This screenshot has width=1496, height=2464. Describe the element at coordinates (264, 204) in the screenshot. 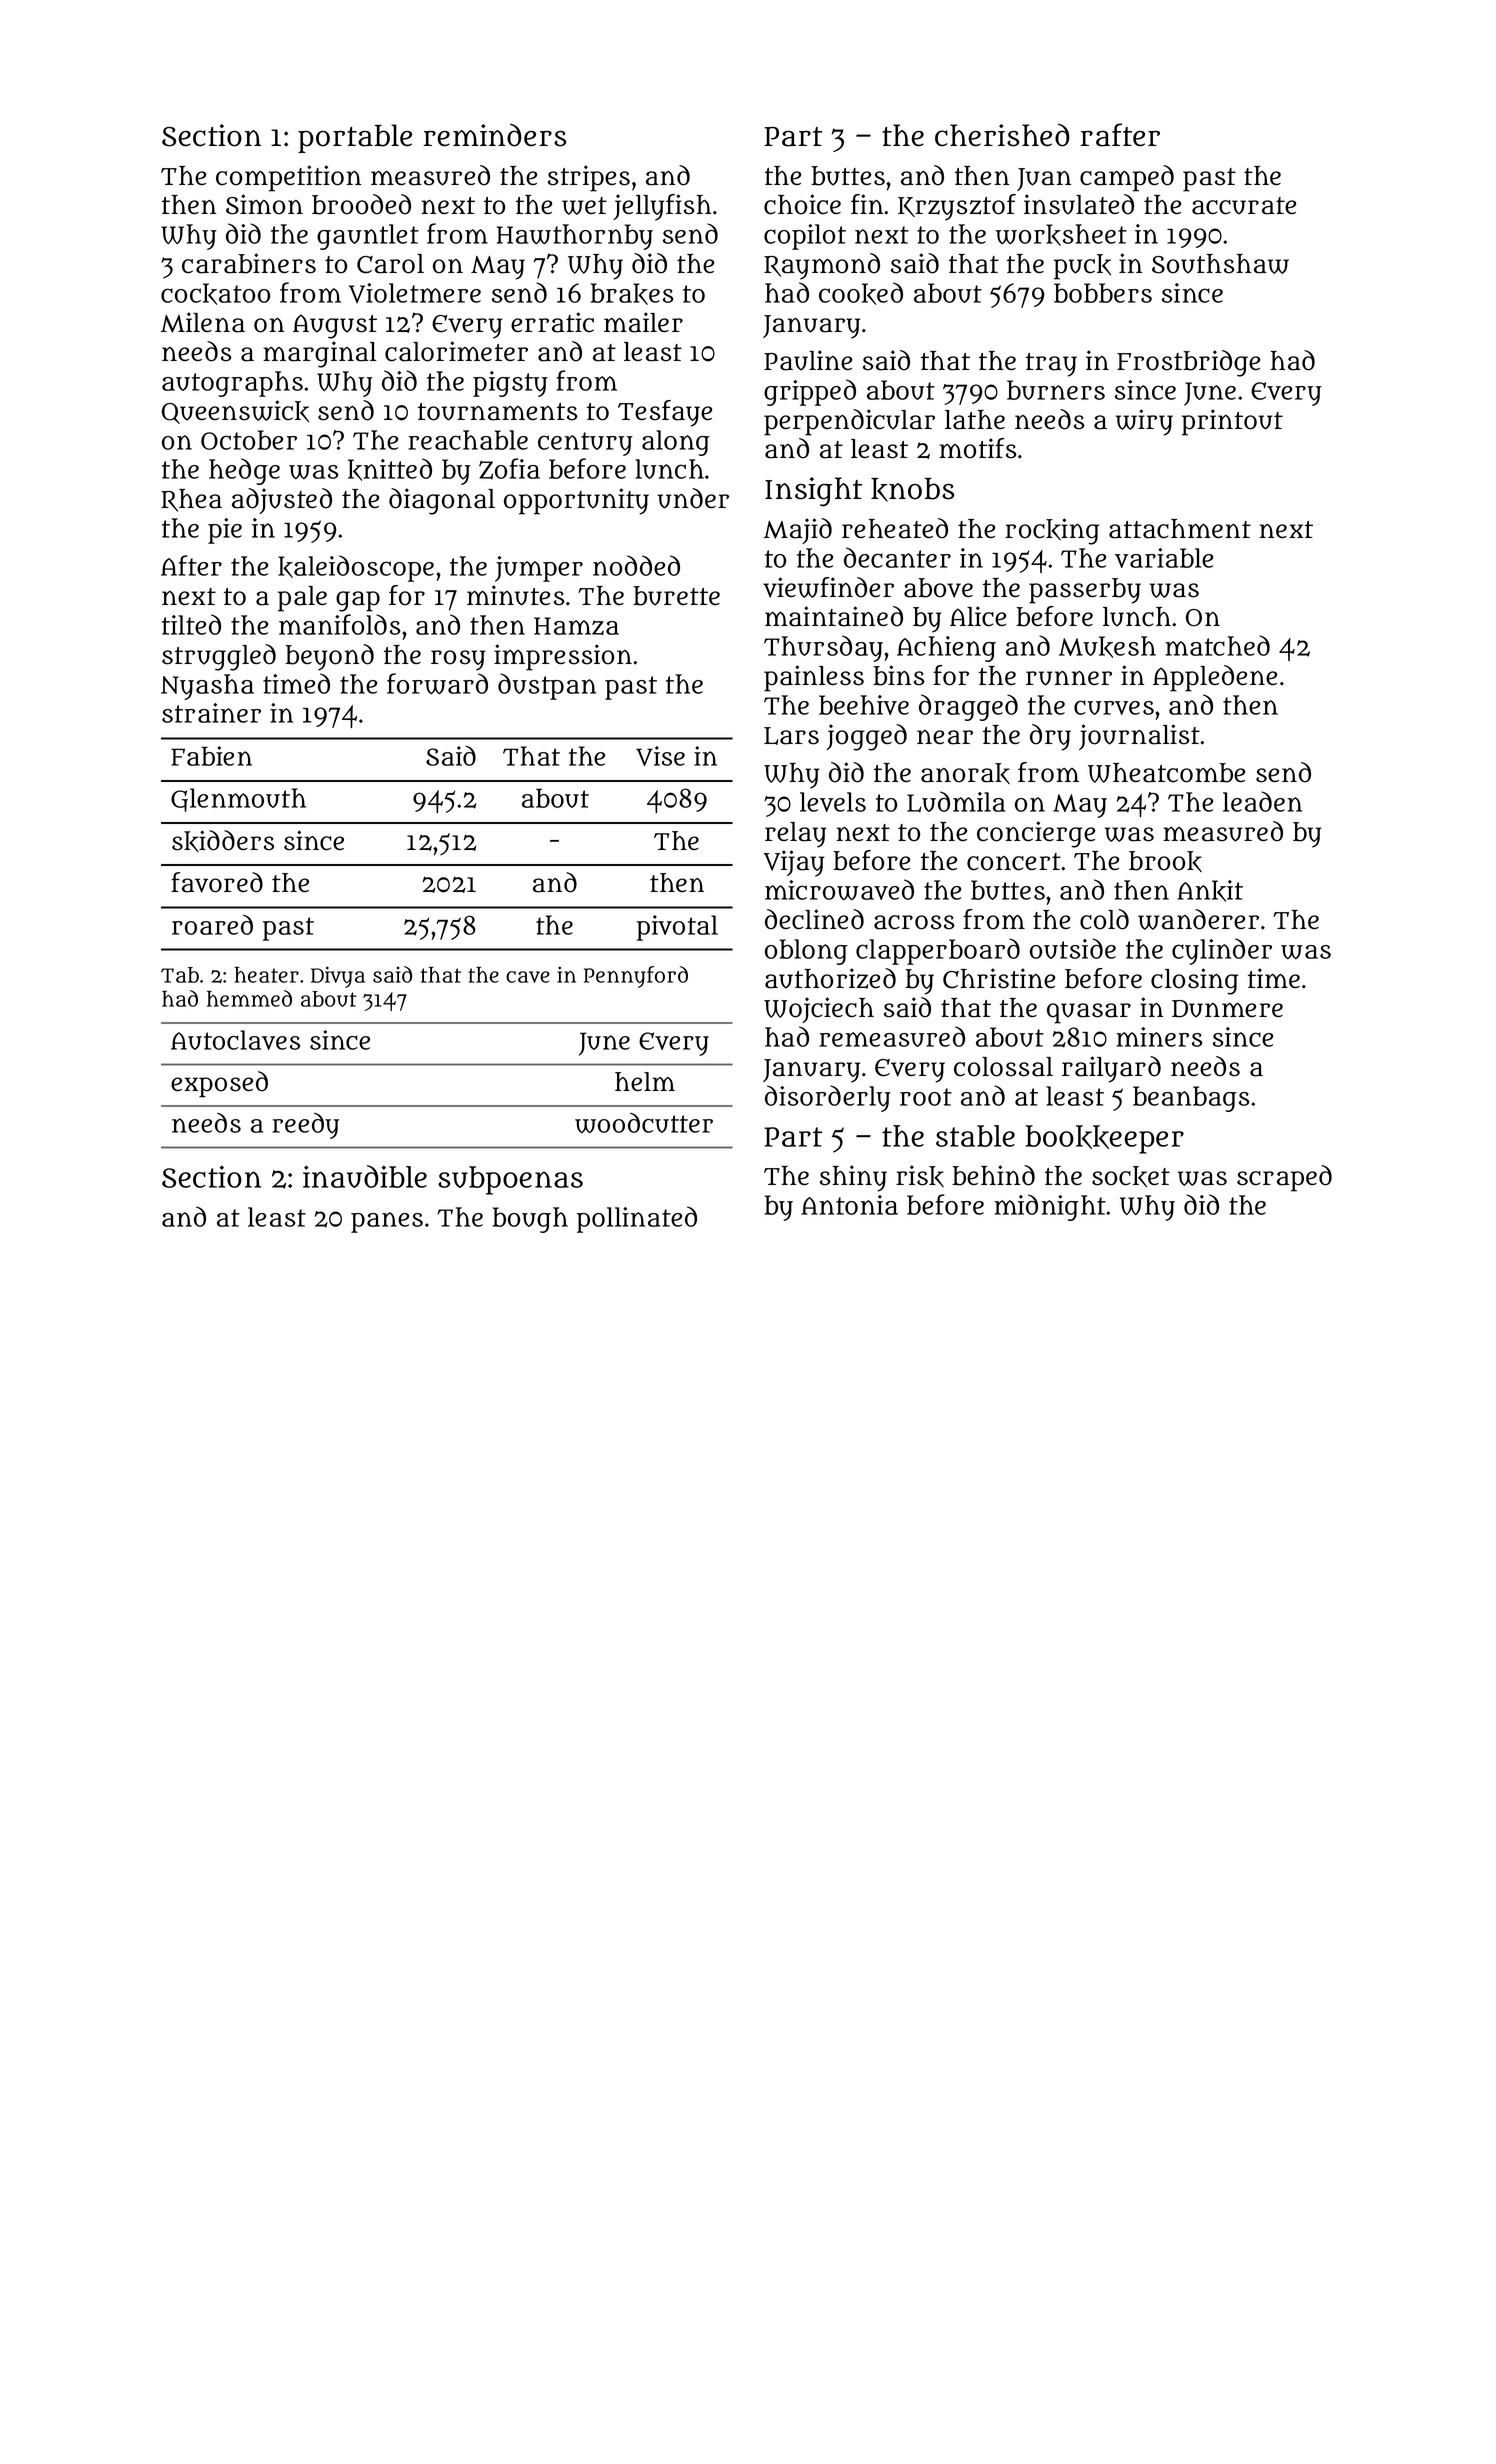

I see `Simon` at that location.
